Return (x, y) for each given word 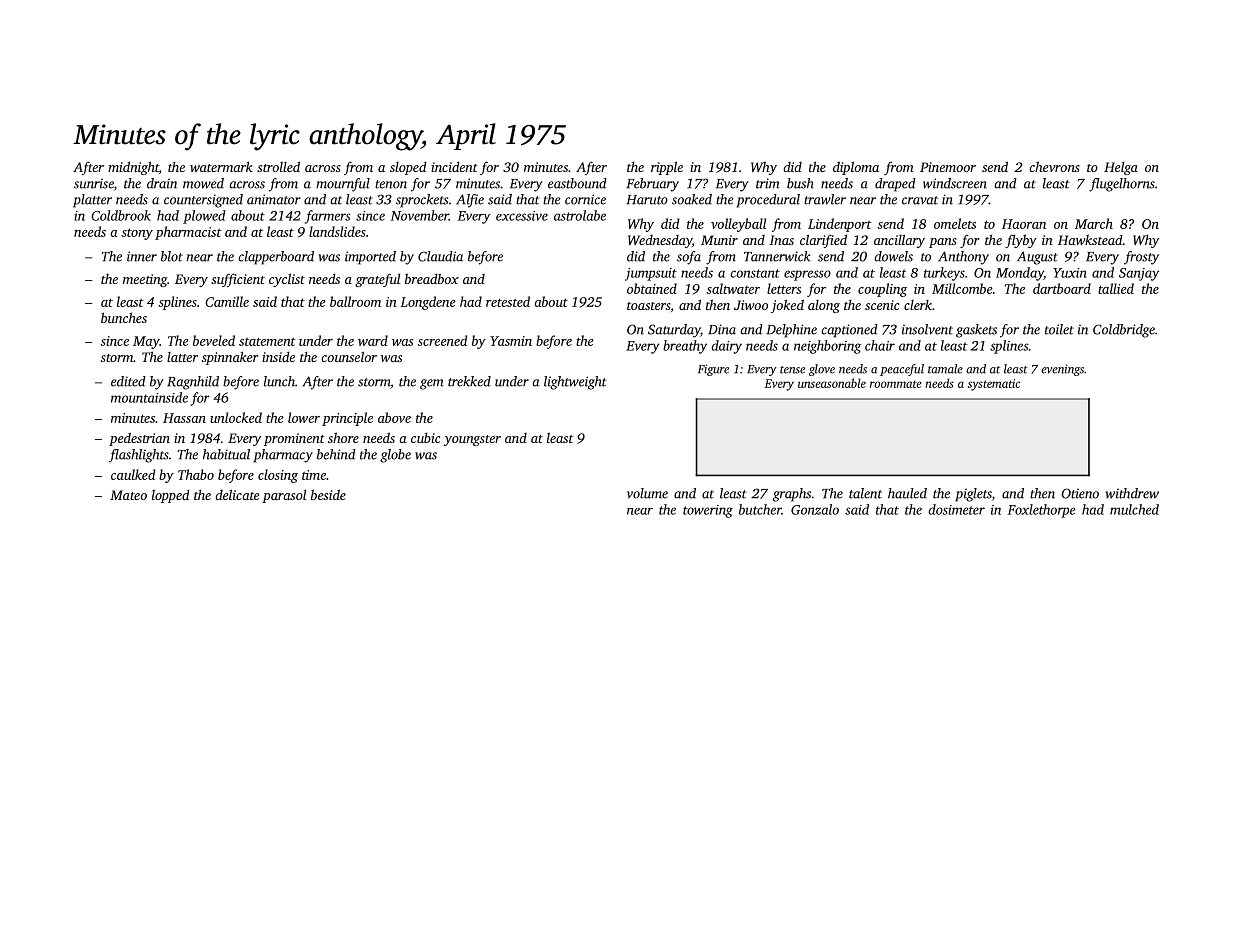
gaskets (976, 331)
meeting (145, 280)
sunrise (94, 183)
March (1094, 223)
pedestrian (139, 439)
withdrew (1132, 493)
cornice (585, 199)
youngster (472, 440)
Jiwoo (751, 305)
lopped (171, 496)
